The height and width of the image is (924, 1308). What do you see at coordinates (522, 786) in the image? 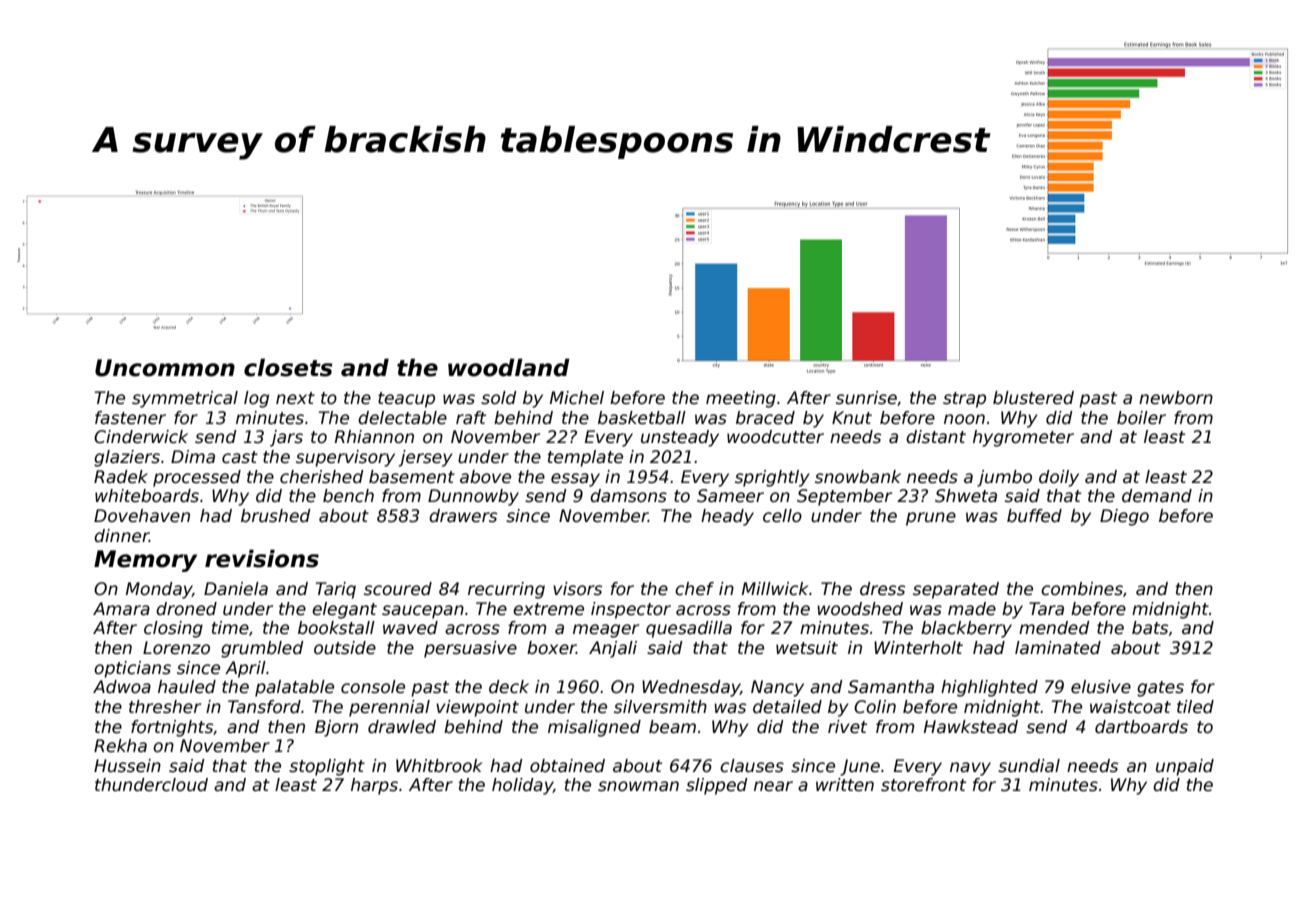
I see `holiday` at bounding box center [522, 786].
